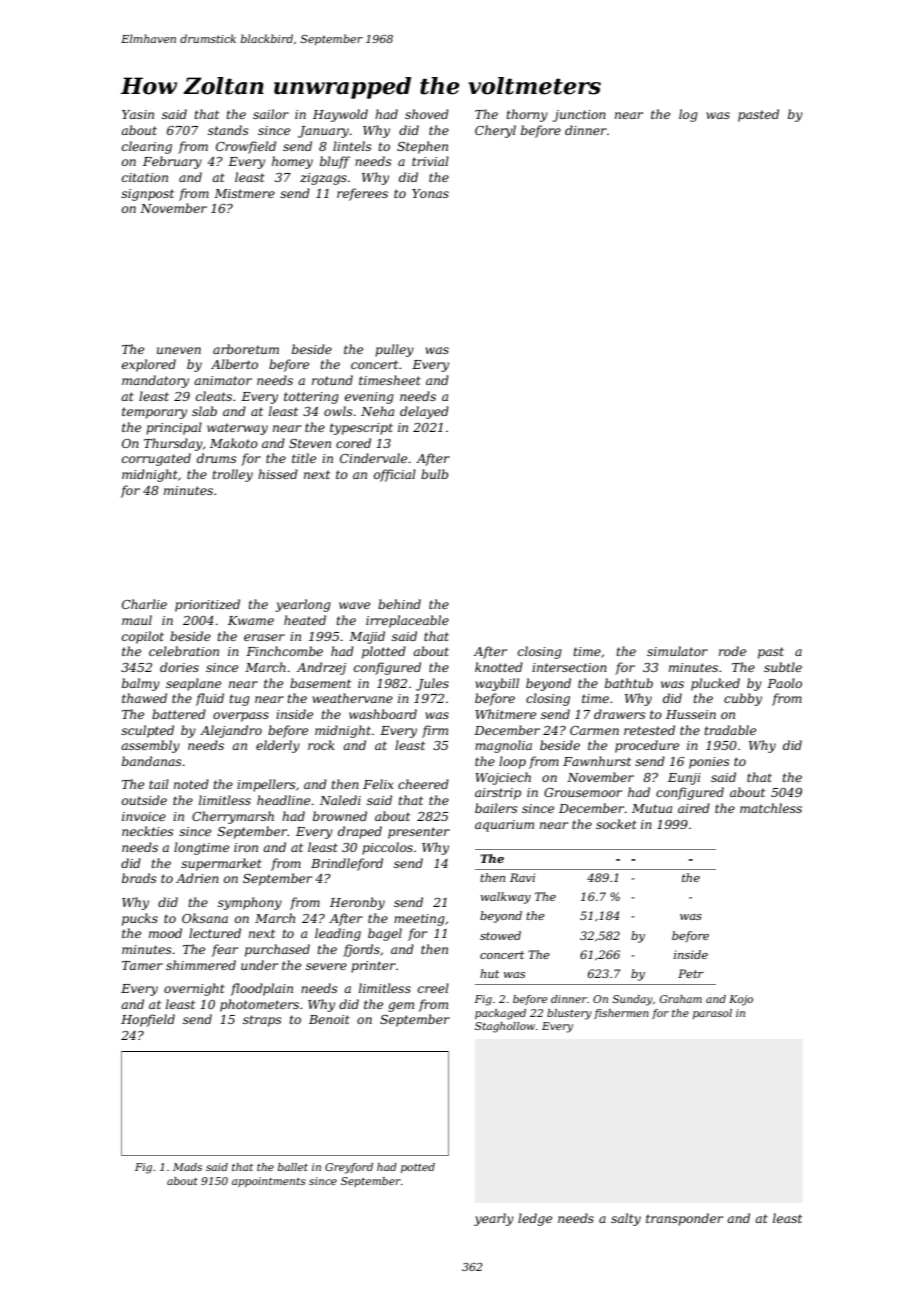 This screenshot has height=1308, width=924. What do you see at coordinates (329, 1019) in the screenshot?
I see `Benoit` at bounding box center [329, 1019].
